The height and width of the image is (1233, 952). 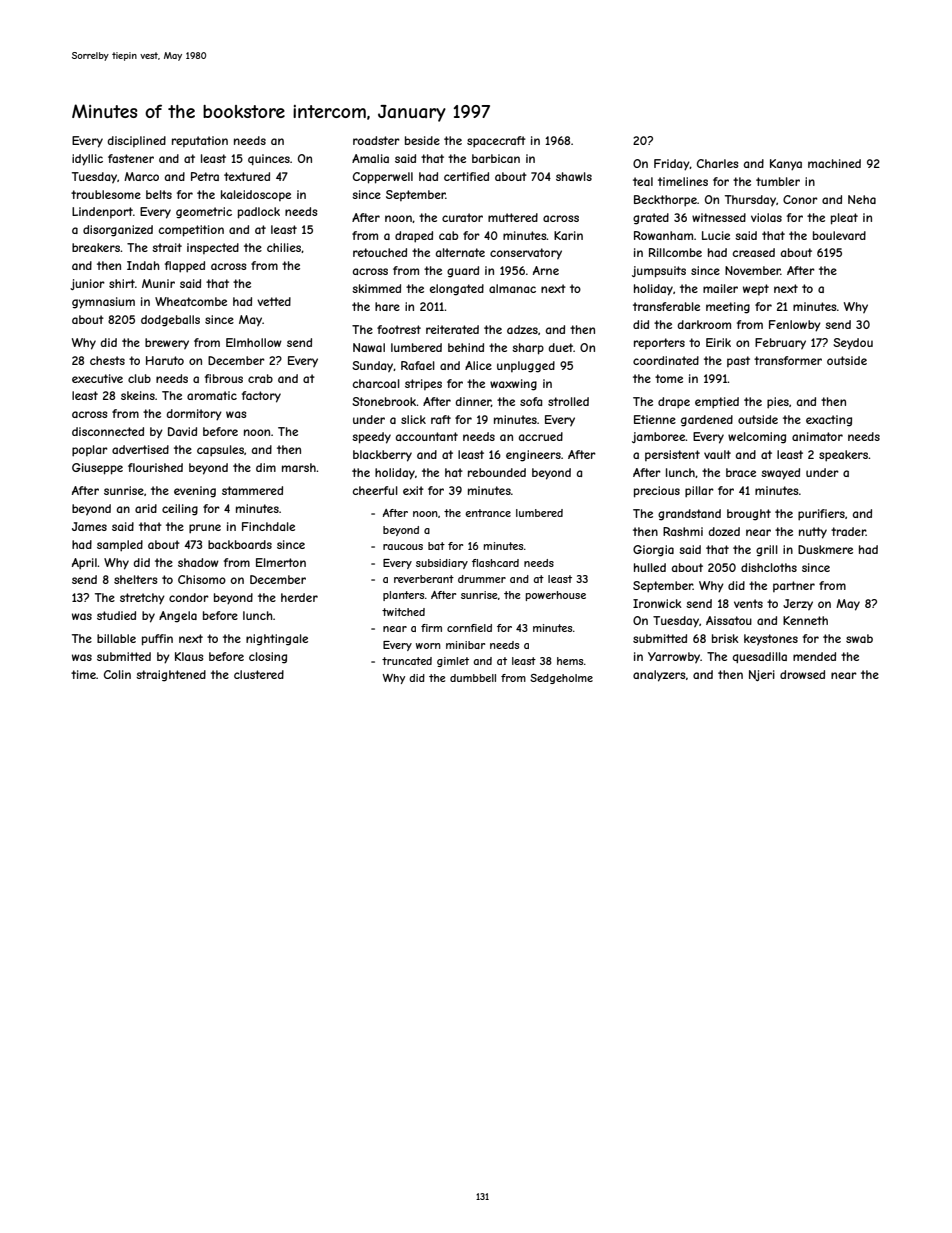 What do you see at coordinates (266, 467) in the image?
I see `dim` at bounding box center [266, 467].
